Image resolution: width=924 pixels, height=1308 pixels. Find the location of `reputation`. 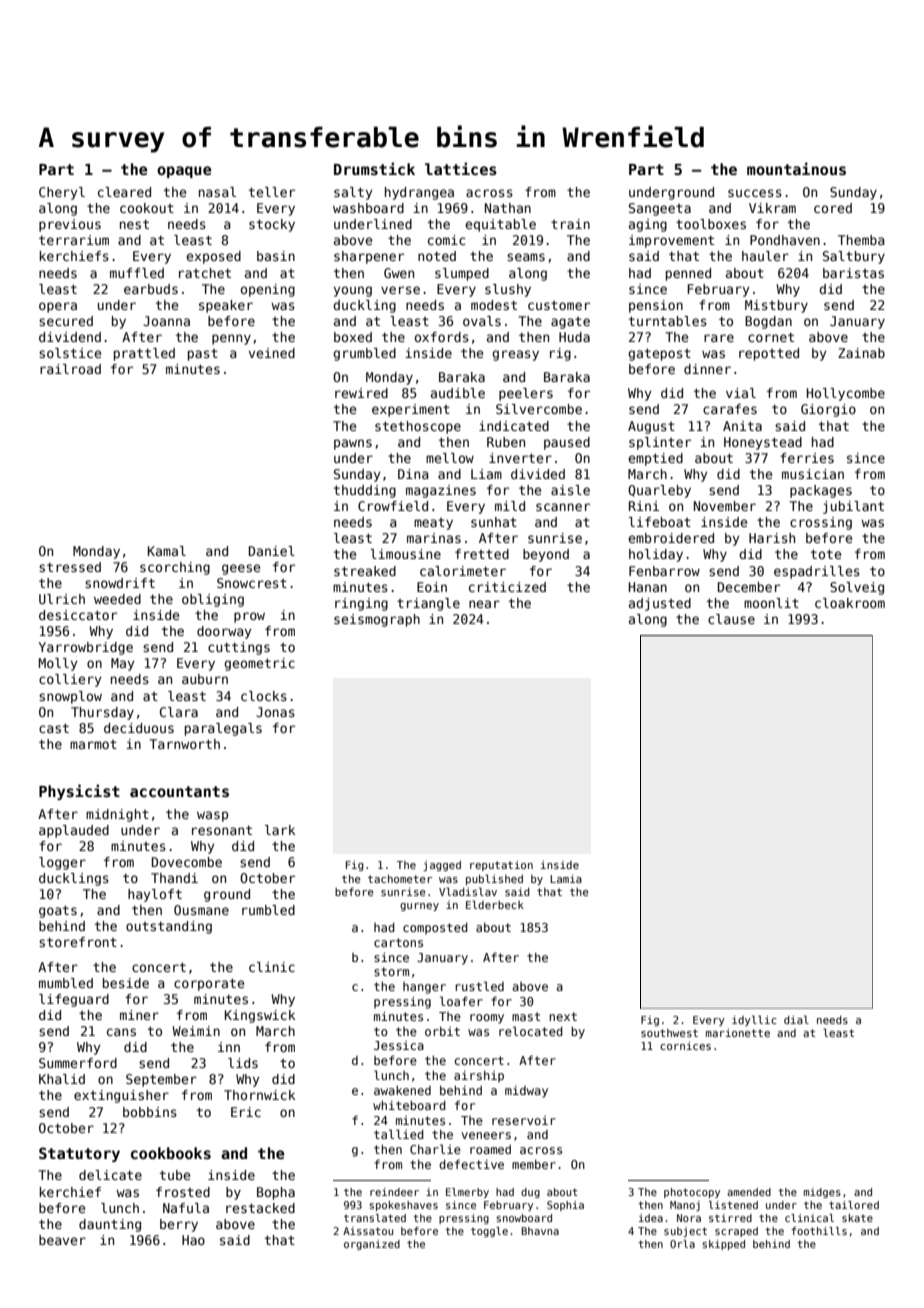

reputation is located at coordinates (501, 866).
